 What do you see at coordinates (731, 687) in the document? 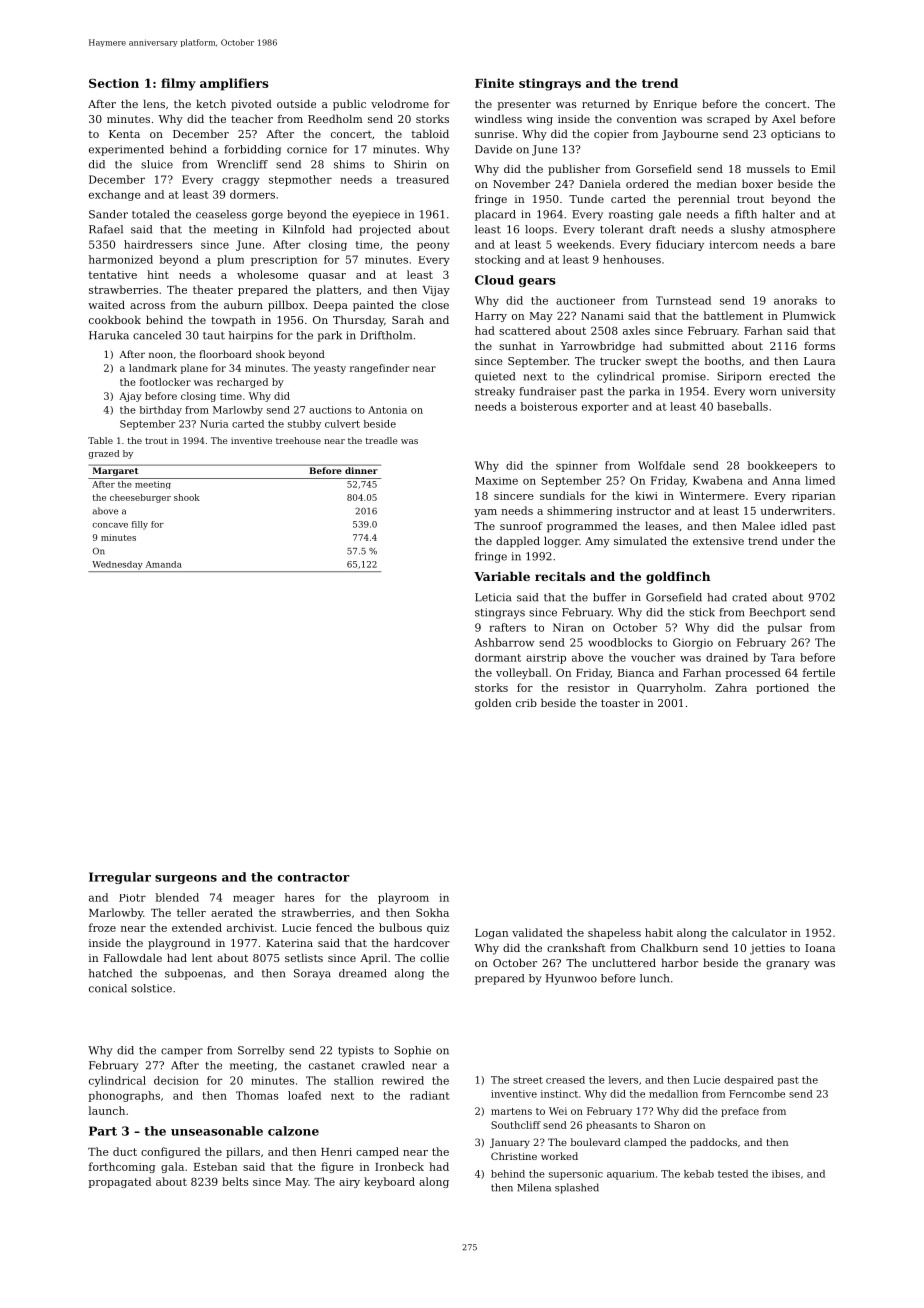
I see `Zahra` at bounding box center [731, 687].
